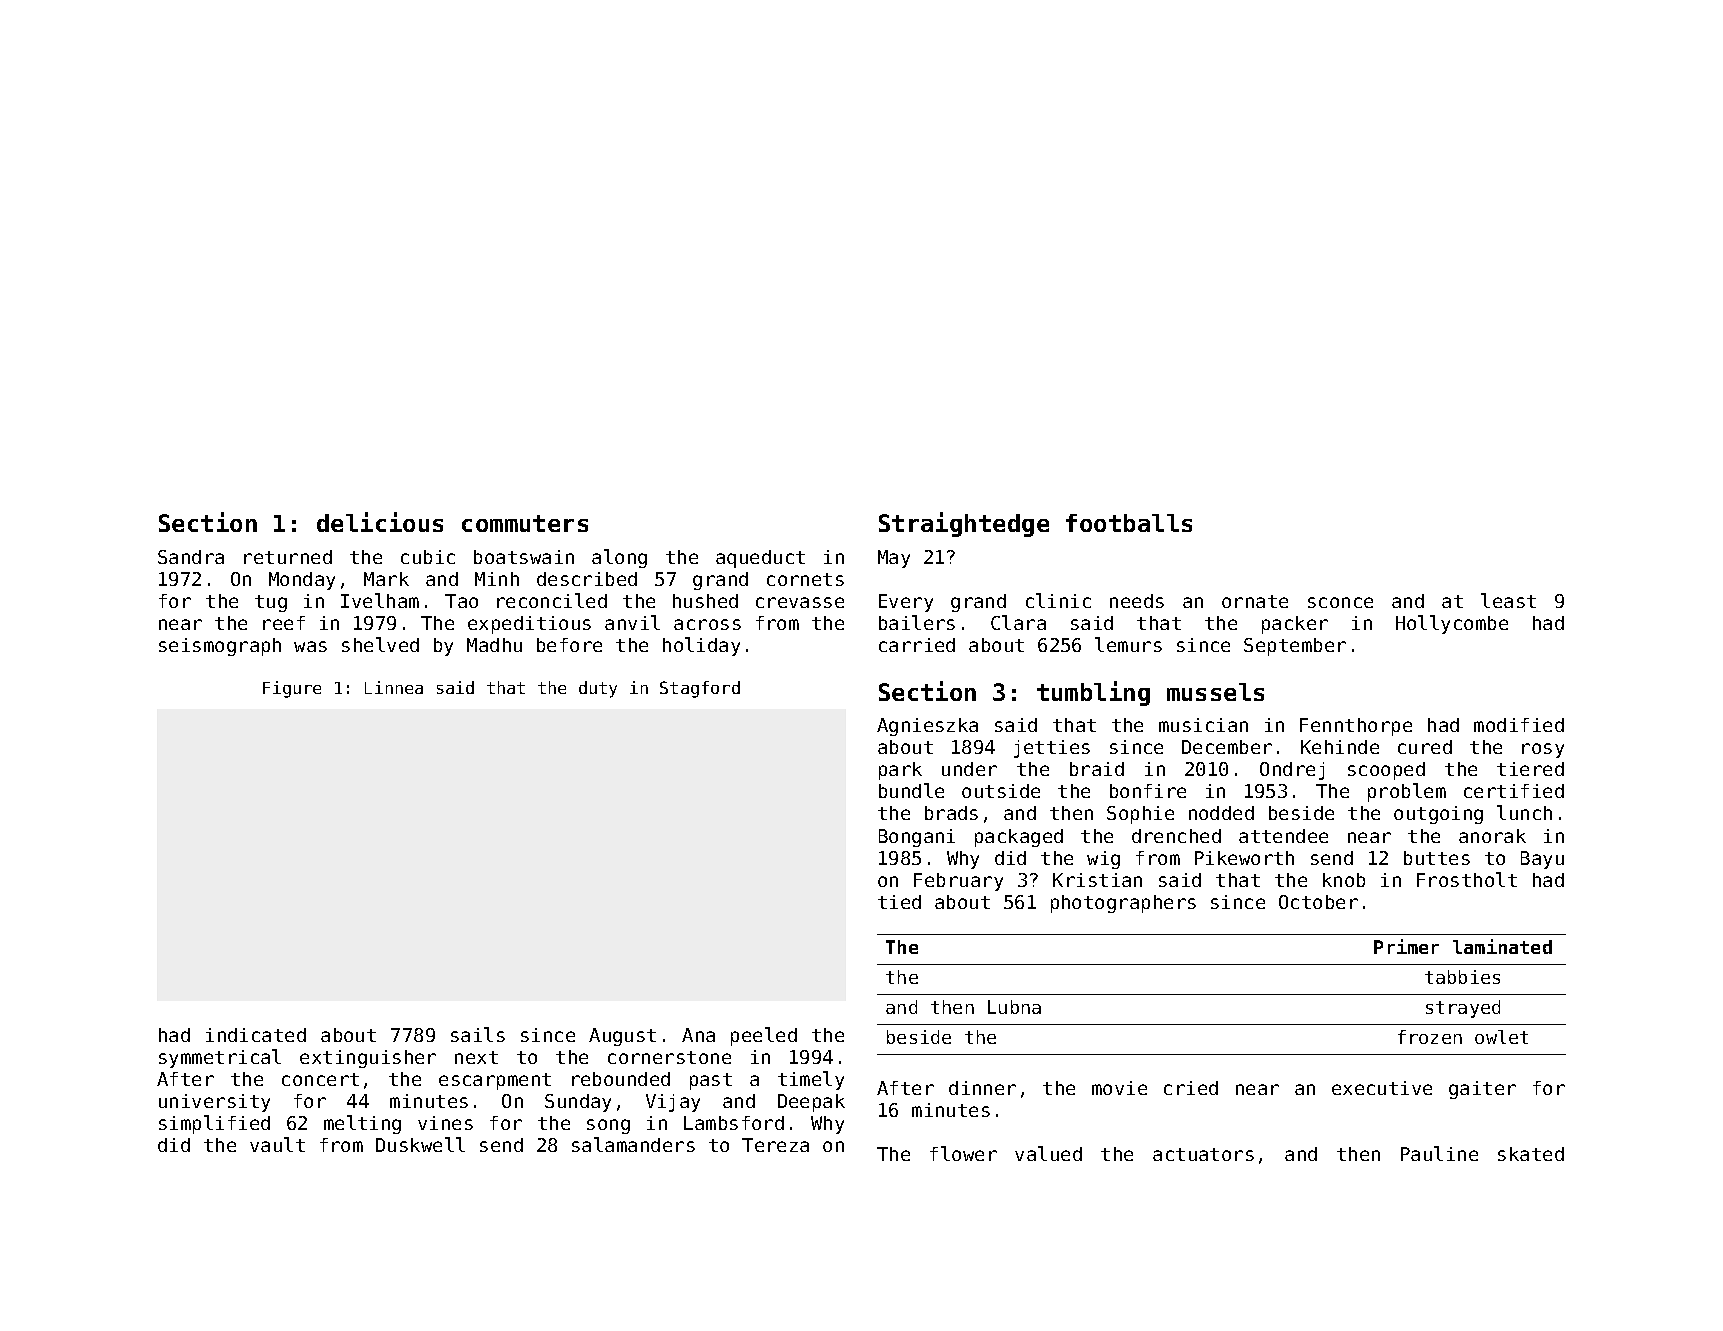 The width and height of the document is (1723, 1331). Describe the element at coordinates (1462, 977) in the document. I see `tabbies` at that location.
